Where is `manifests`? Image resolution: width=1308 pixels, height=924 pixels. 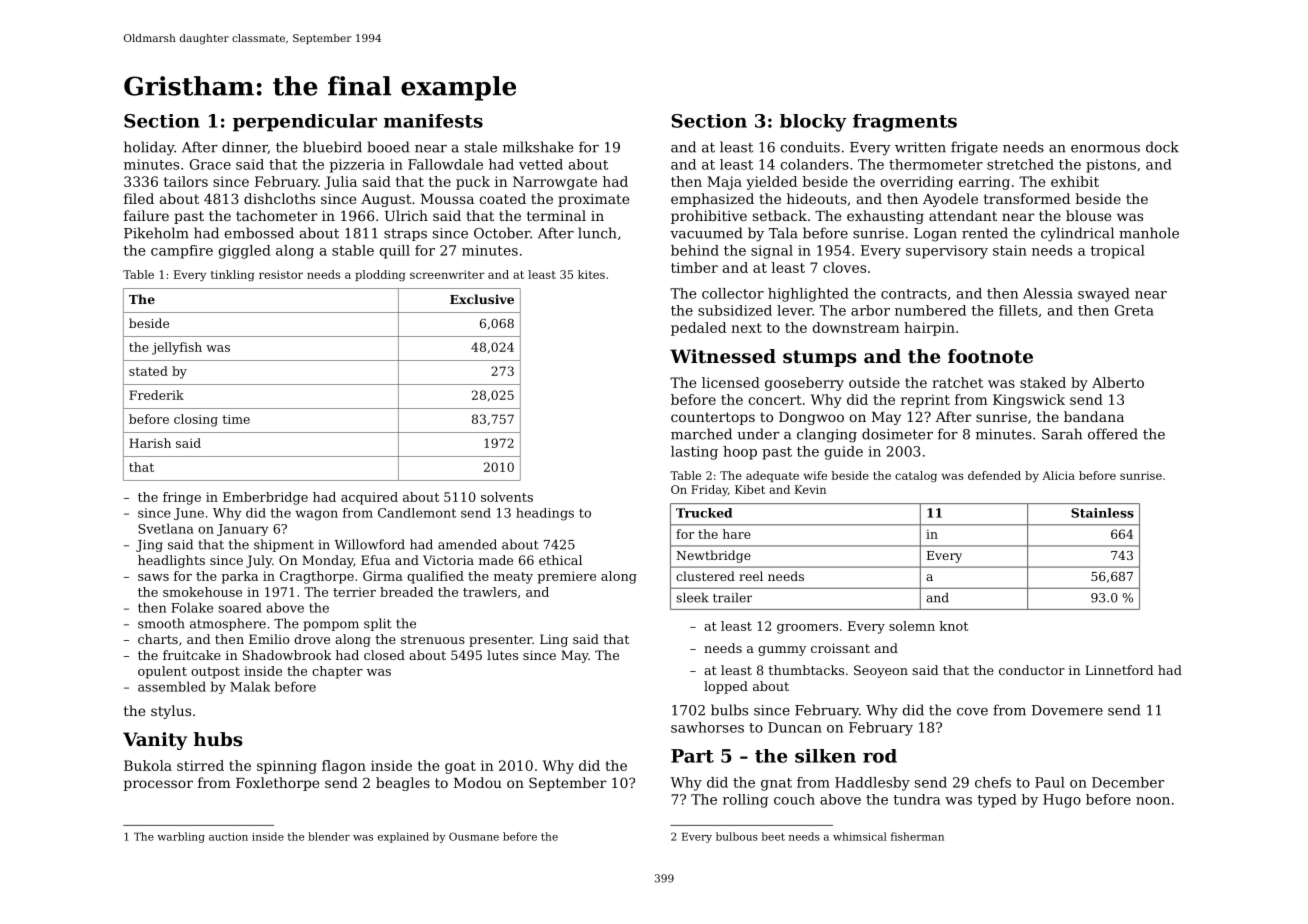 manifests is located at coordinates (433, 121).
